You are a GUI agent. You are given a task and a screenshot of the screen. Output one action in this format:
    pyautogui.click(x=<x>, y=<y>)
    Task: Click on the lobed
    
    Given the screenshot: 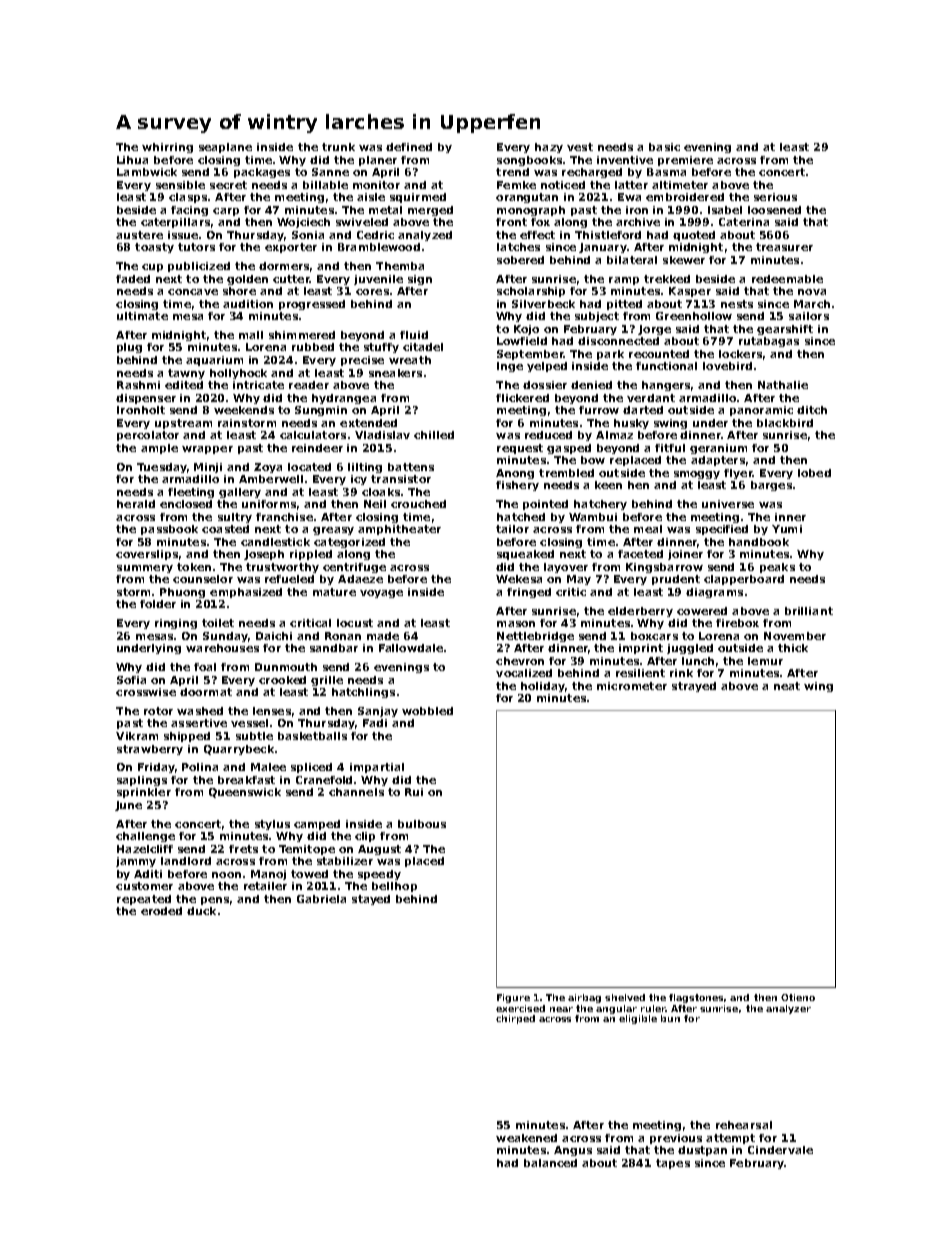 What is the action you would take?
    pyautogui.click(x=814, y=473)
